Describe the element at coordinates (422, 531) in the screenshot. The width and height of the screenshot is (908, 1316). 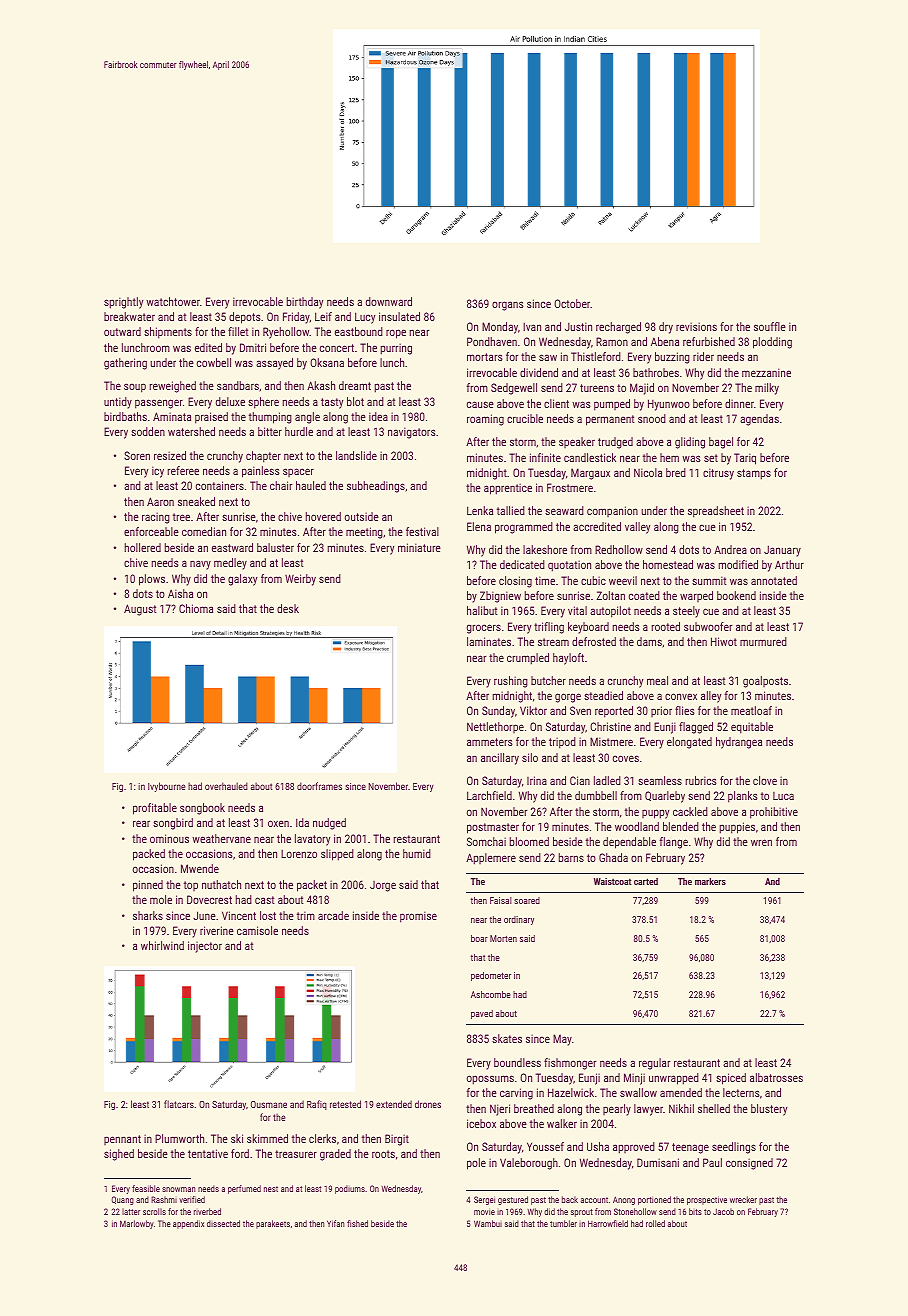
I see `festival` at that location.
